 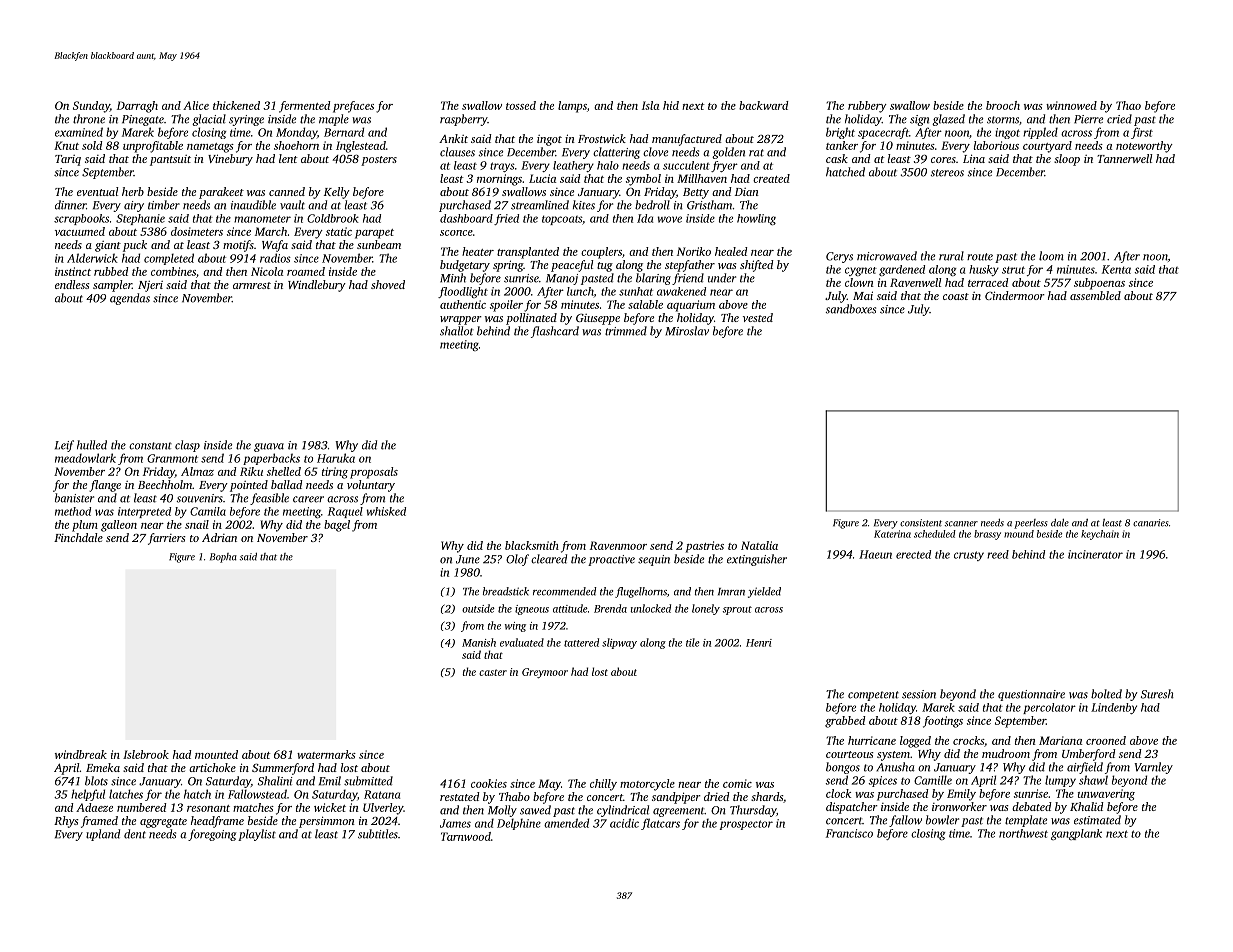 What do you see at coordinates (457, 331) in the screenshot?
I see `shallot` at bounding box center [457, 331].
